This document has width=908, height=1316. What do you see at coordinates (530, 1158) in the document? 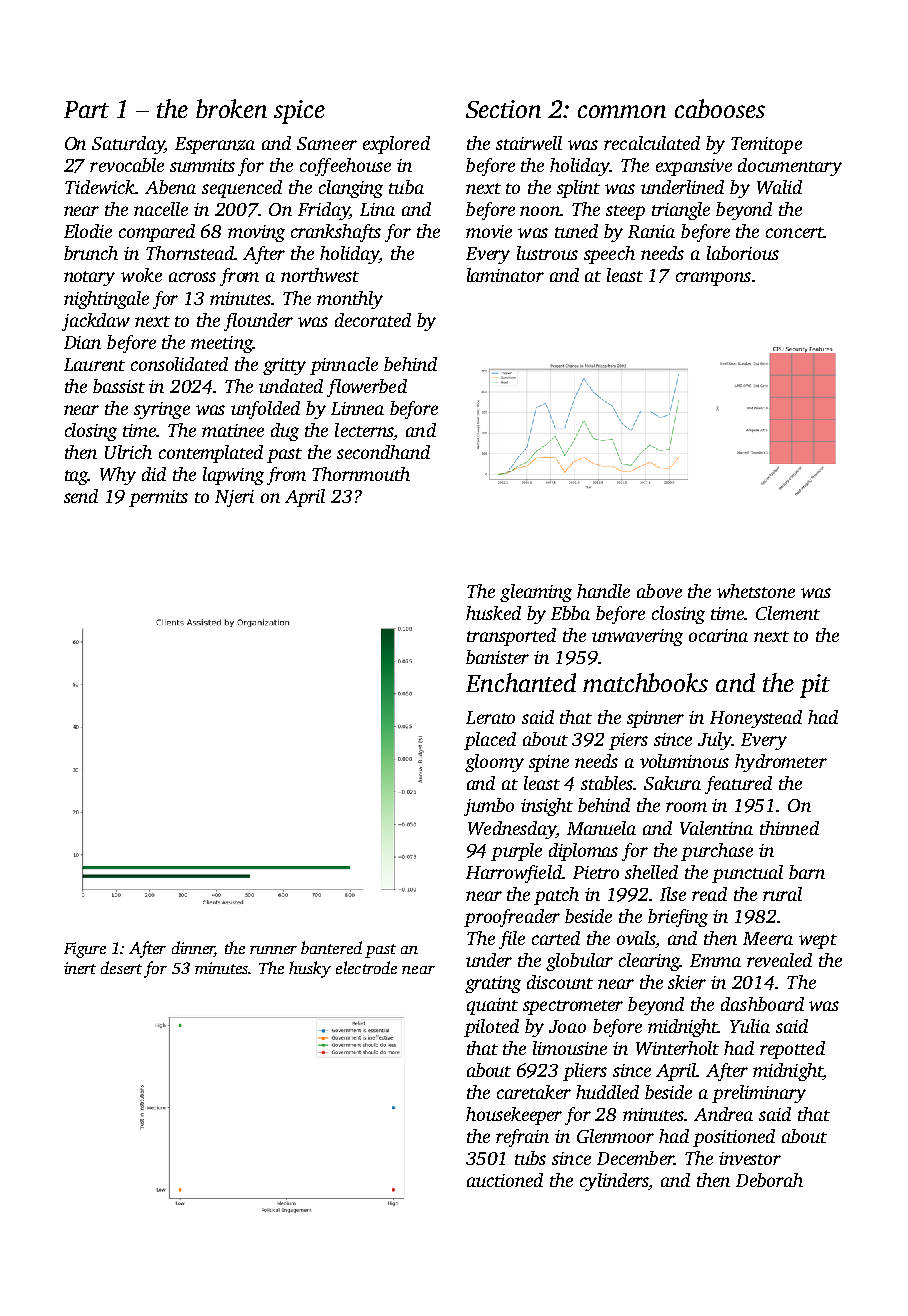
I see `tubs` at bounding box center [530, 1158].
